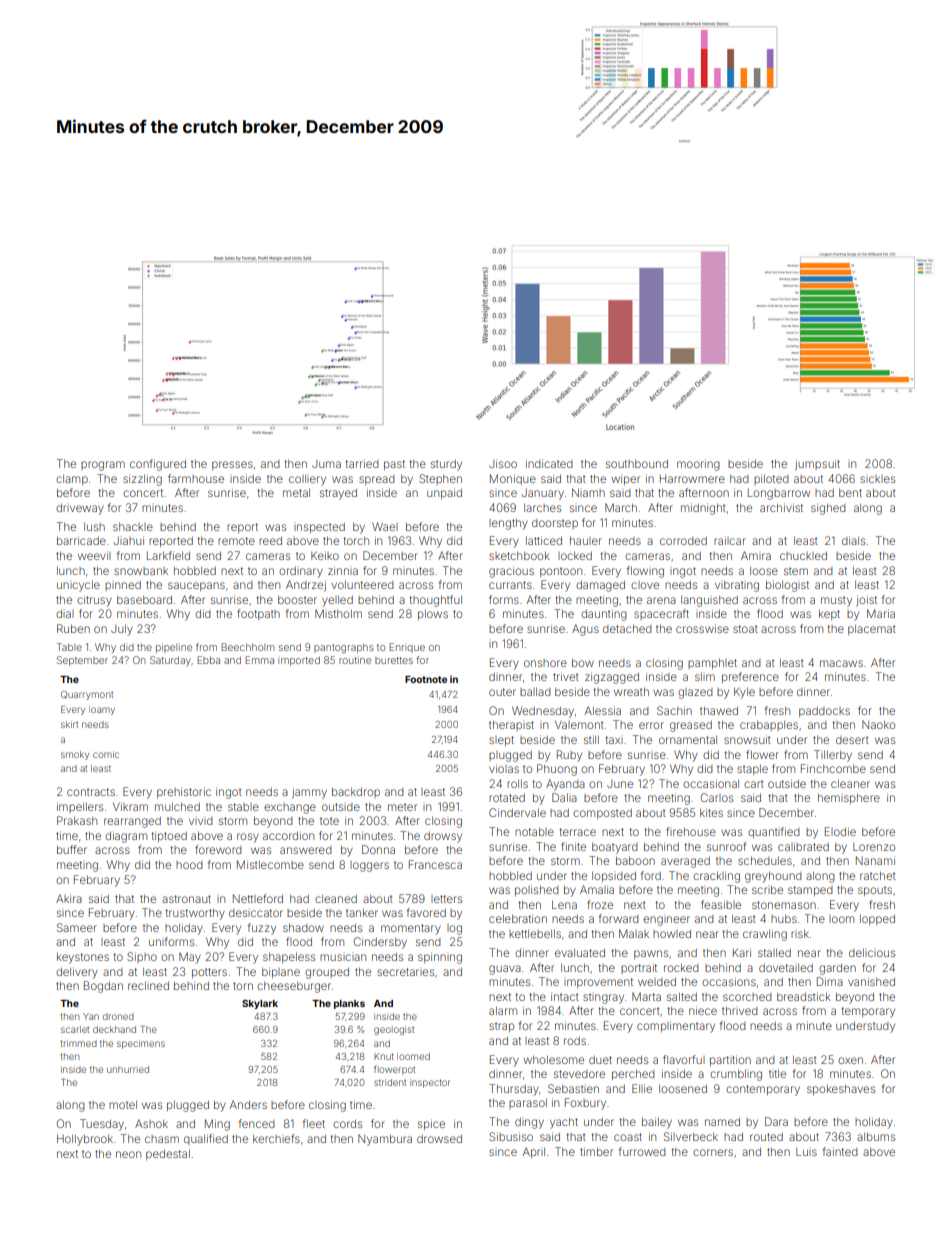  What do you see at coordinates (866, 601) in the screenshot?
I see `joist` at bounding box center [866, 601].
